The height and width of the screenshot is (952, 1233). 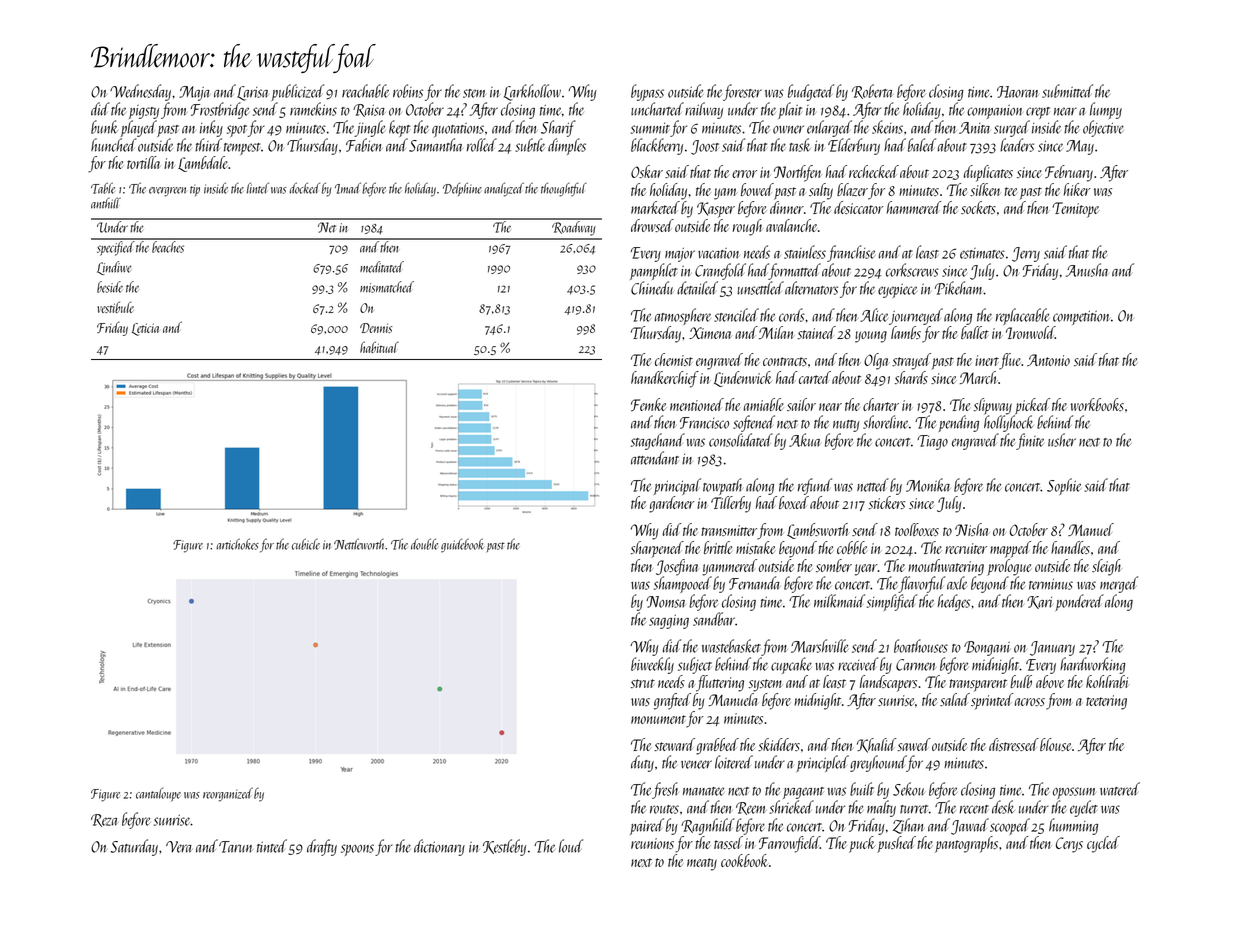 What do you see at coordinates (1017, 92) in the screenshot?
I see `Haoran` at bounding box center [1017, 92].
